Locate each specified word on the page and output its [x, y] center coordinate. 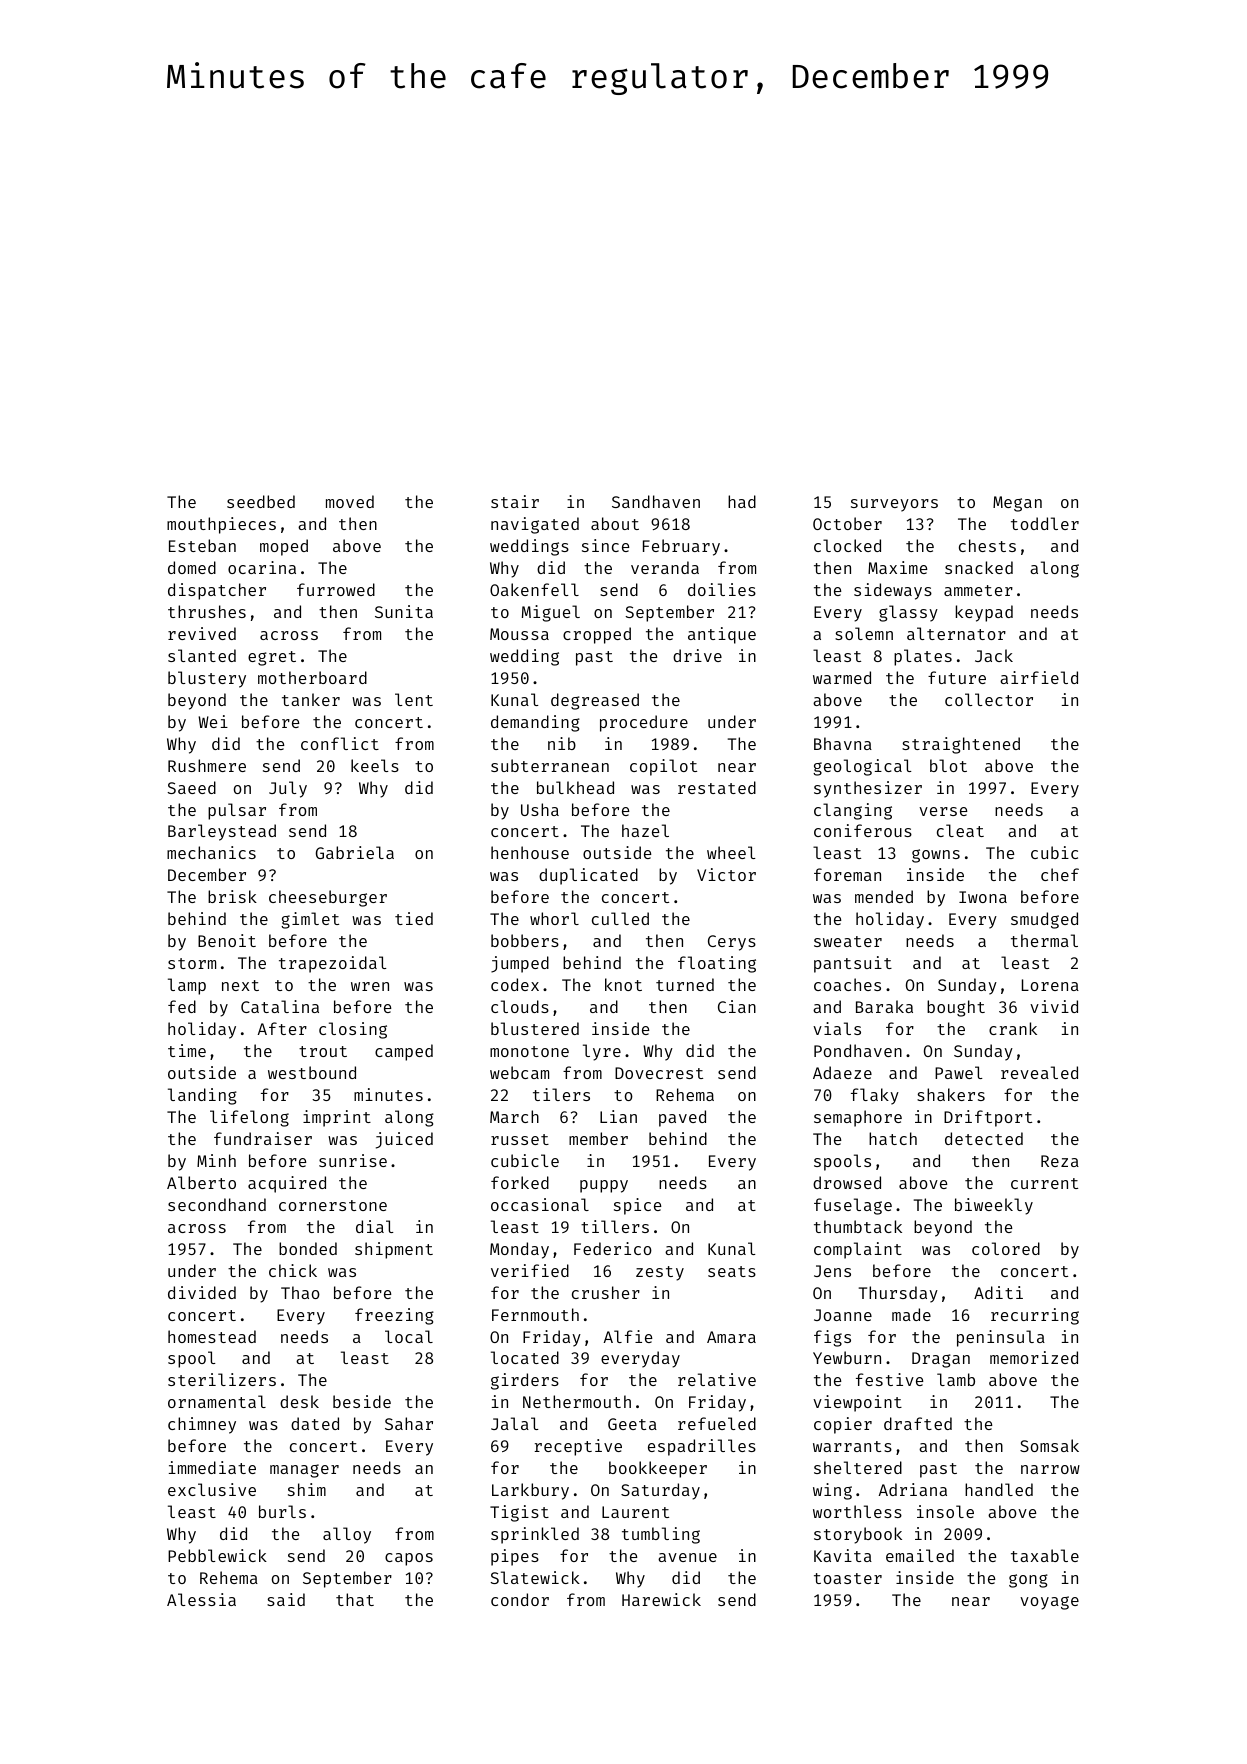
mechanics [211, 852]
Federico [613, 1248]
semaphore [858, 1118]
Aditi [998, 1292]
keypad [984, 613]
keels [375, 765]
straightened [961, 745]
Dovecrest [659, 1073]
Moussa [519, 634]
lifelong [249, 1118]
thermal [1044, 940]
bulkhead [575, 787]
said [286, 1599]
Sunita [404, 611]
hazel [645, 830]
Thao [300, 1292]
